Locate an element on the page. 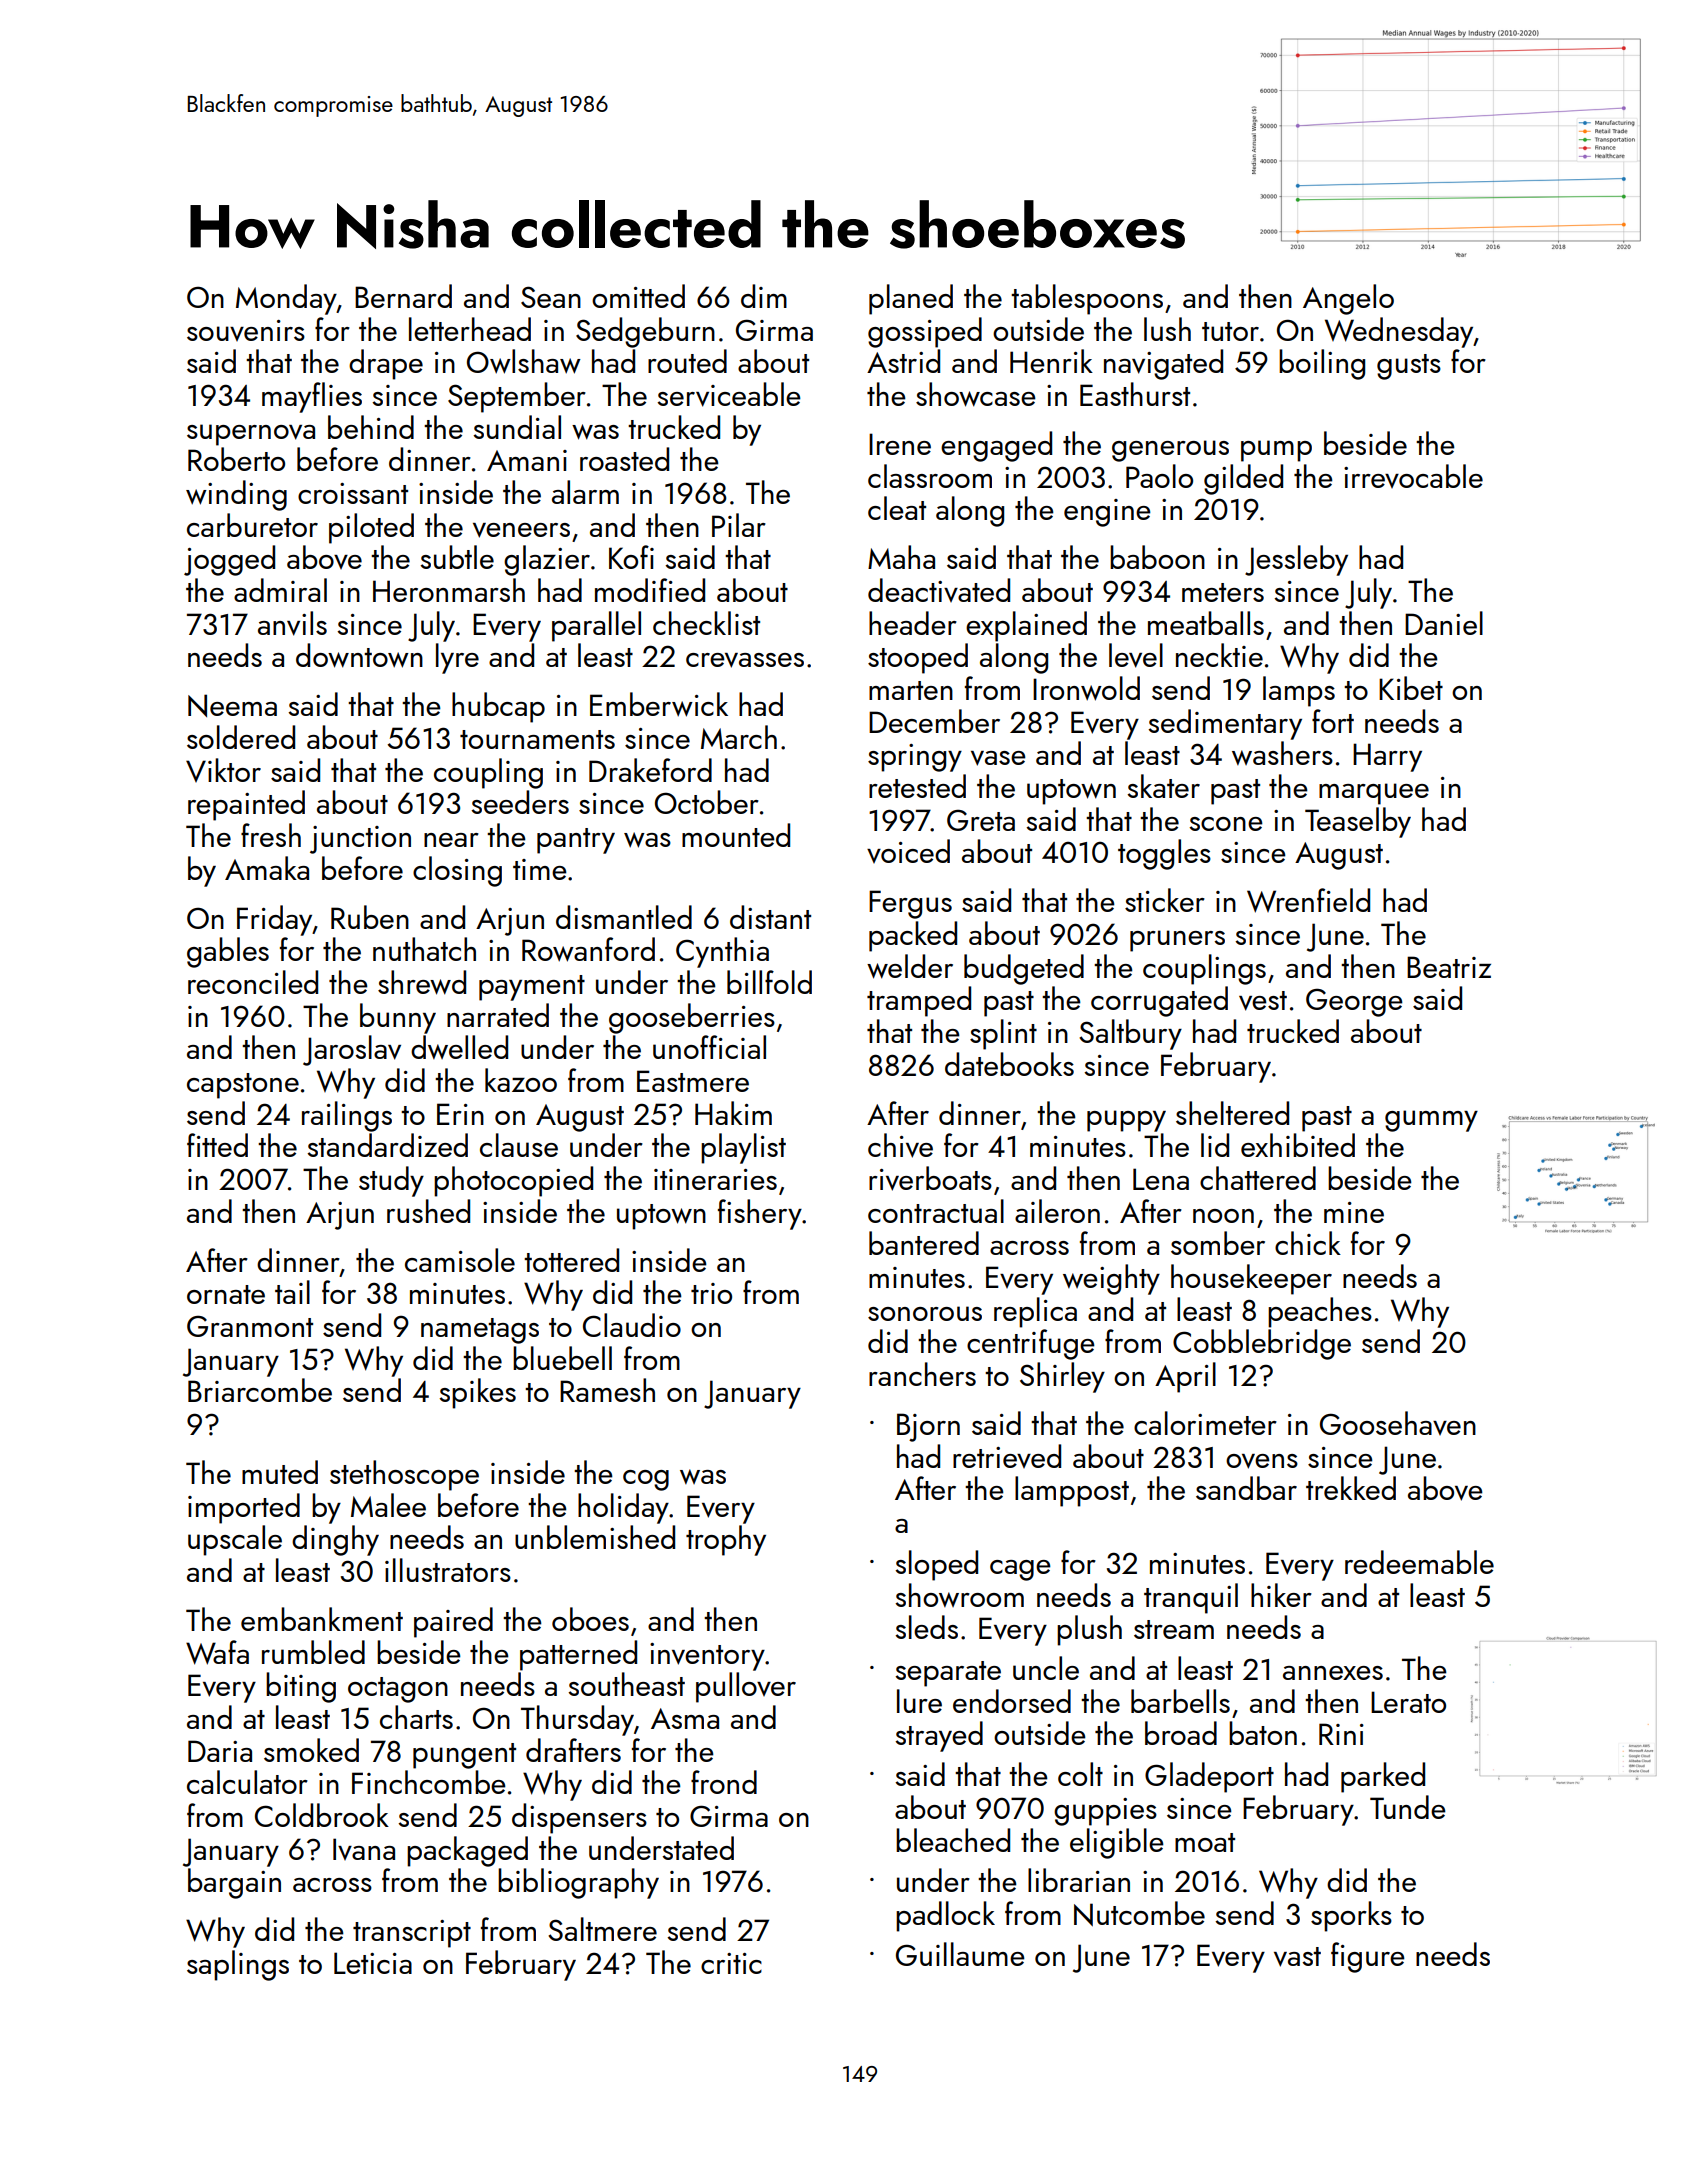 The width and height of the page is (1683, 2178). dinghy is located at coordinates (335, 1540).
